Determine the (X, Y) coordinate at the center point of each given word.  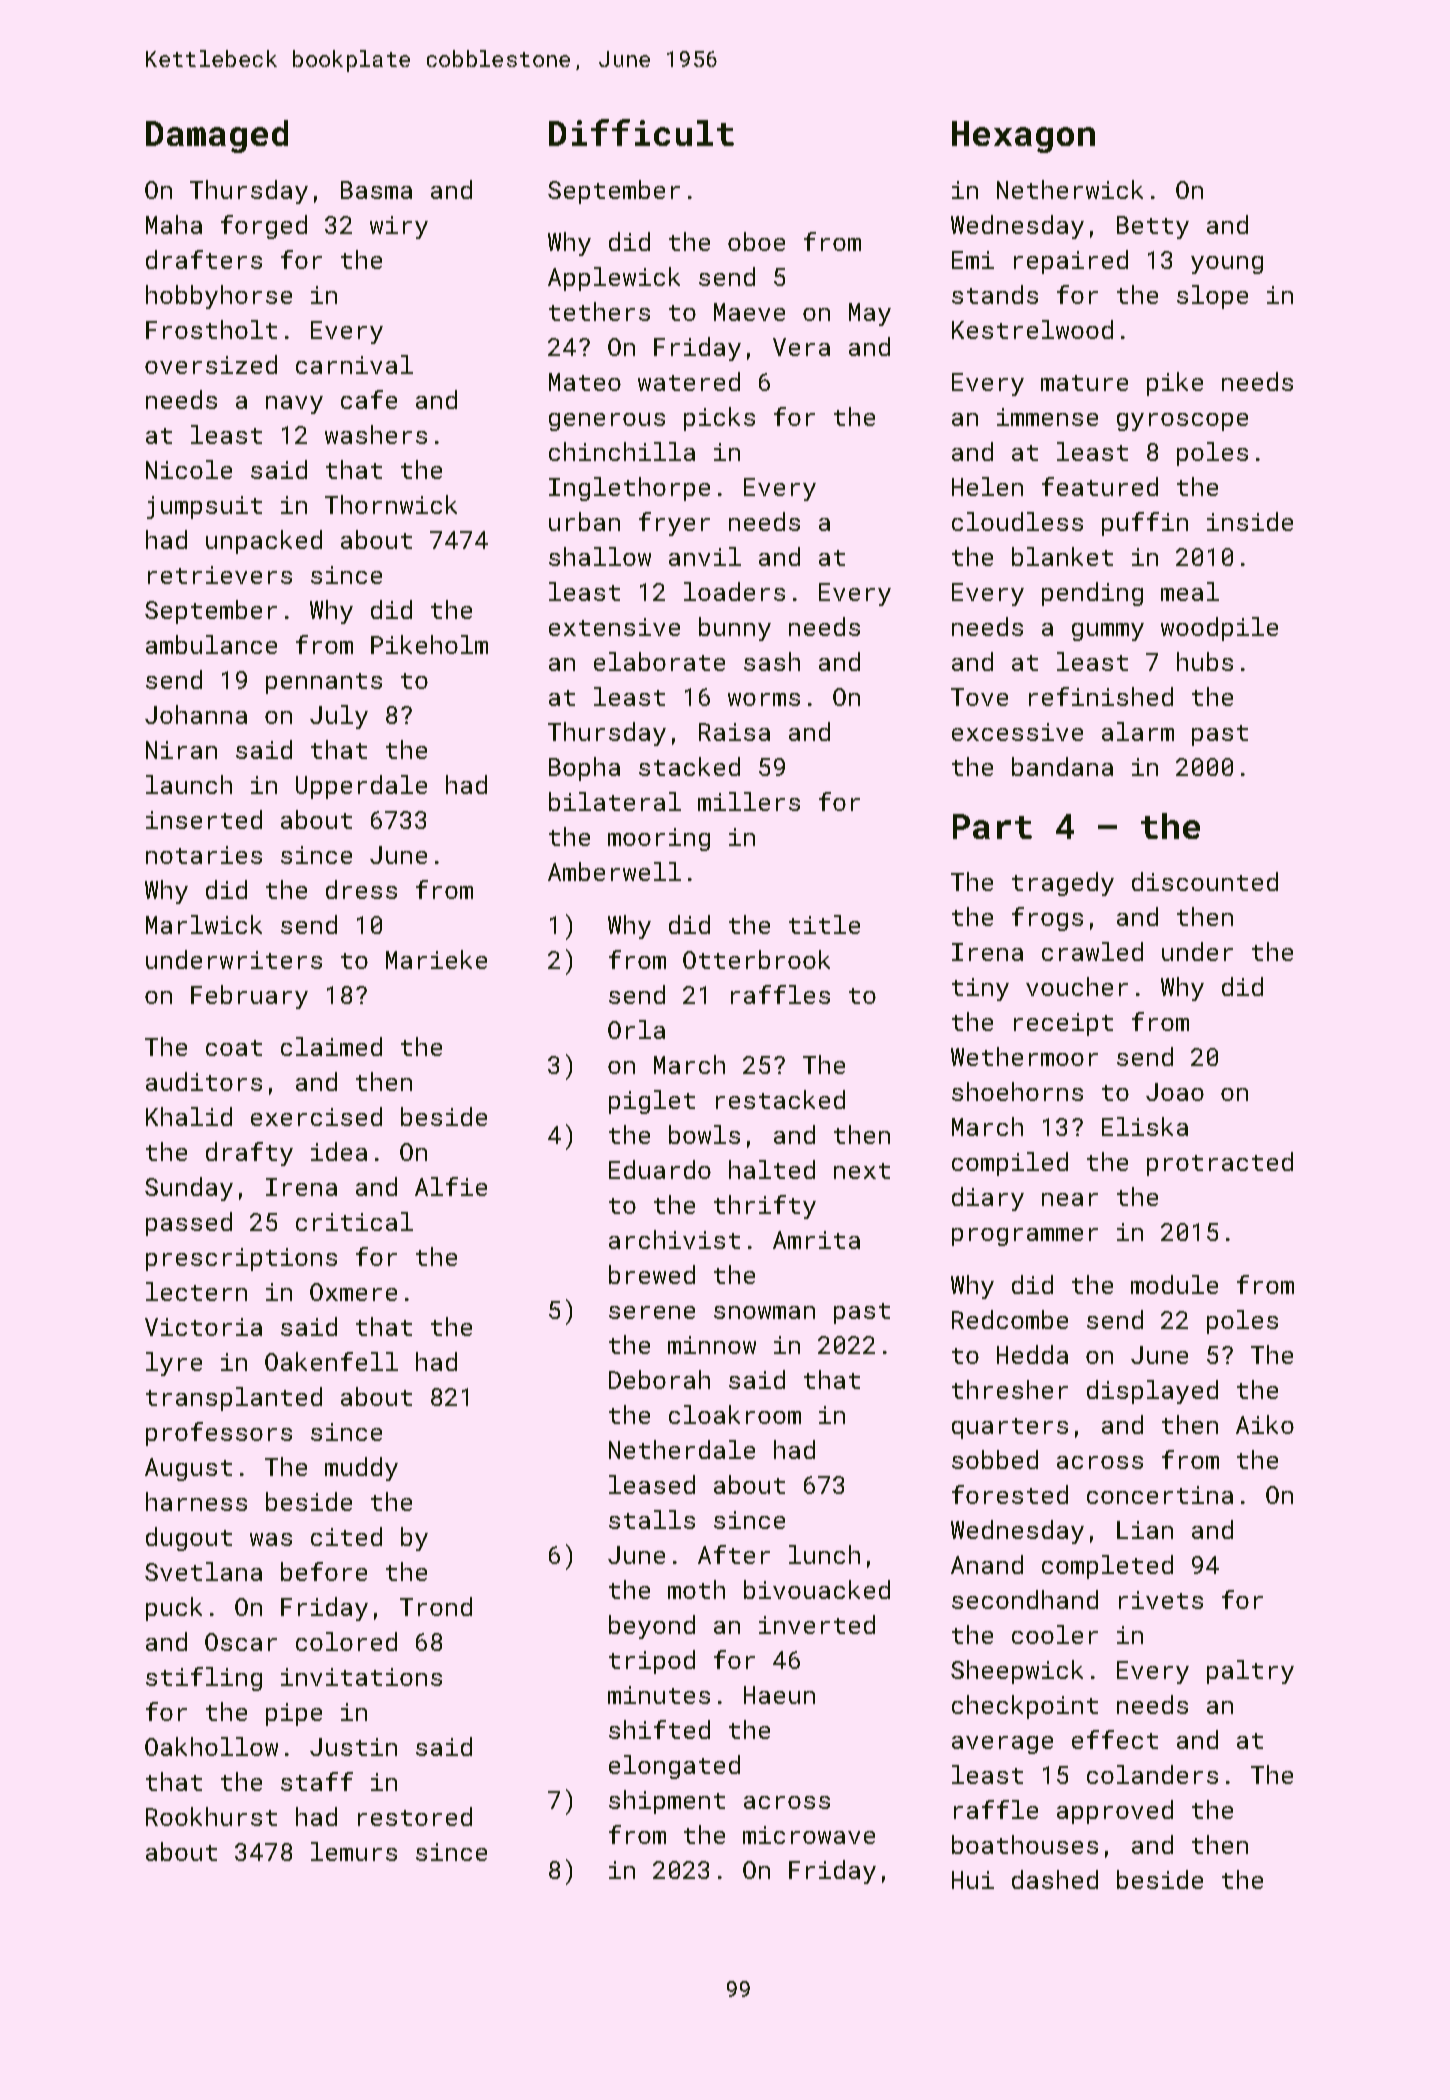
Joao (1175, 1092)
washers (376, 434)
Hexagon (1023, 137)
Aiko (1265, 1424)
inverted (817, 1624)
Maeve (749, 312)
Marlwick (204, 924)
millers (749, 801)
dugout (189, 1539)
